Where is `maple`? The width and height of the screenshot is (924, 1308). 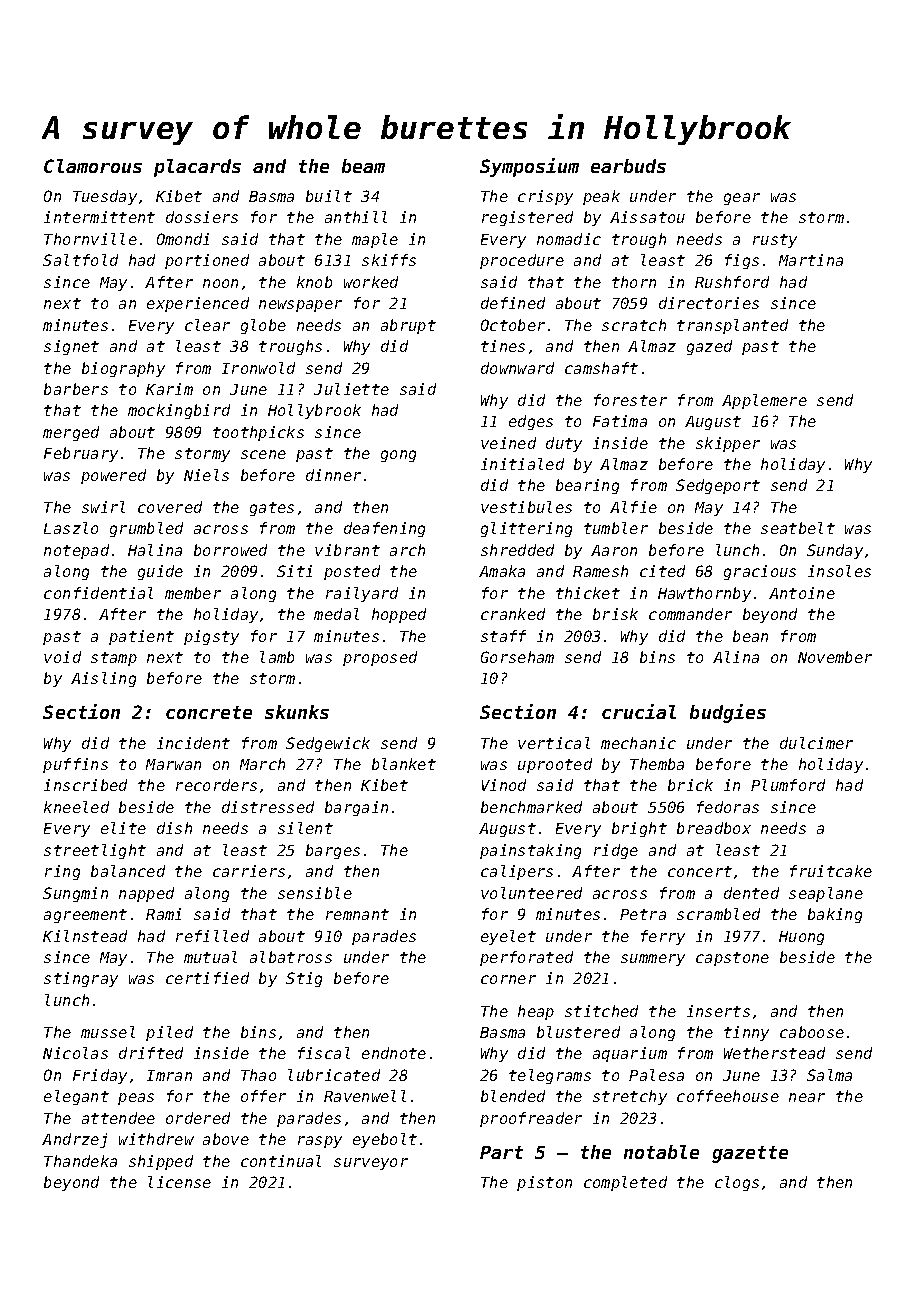 maple is located at coordinates (375, 240).
